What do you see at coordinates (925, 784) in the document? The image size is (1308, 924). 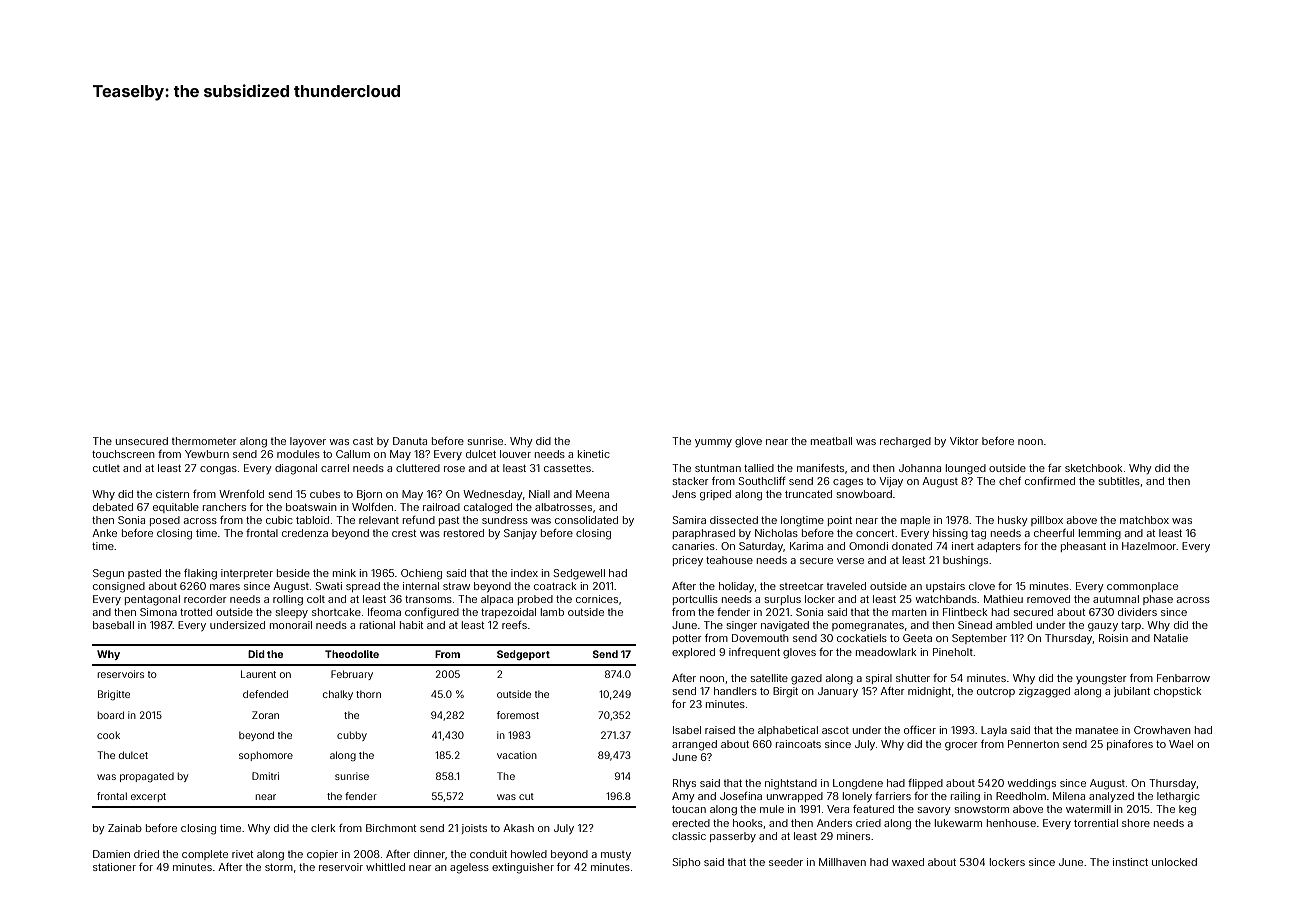 I see `flipped` at bounding box center [925, 784].
